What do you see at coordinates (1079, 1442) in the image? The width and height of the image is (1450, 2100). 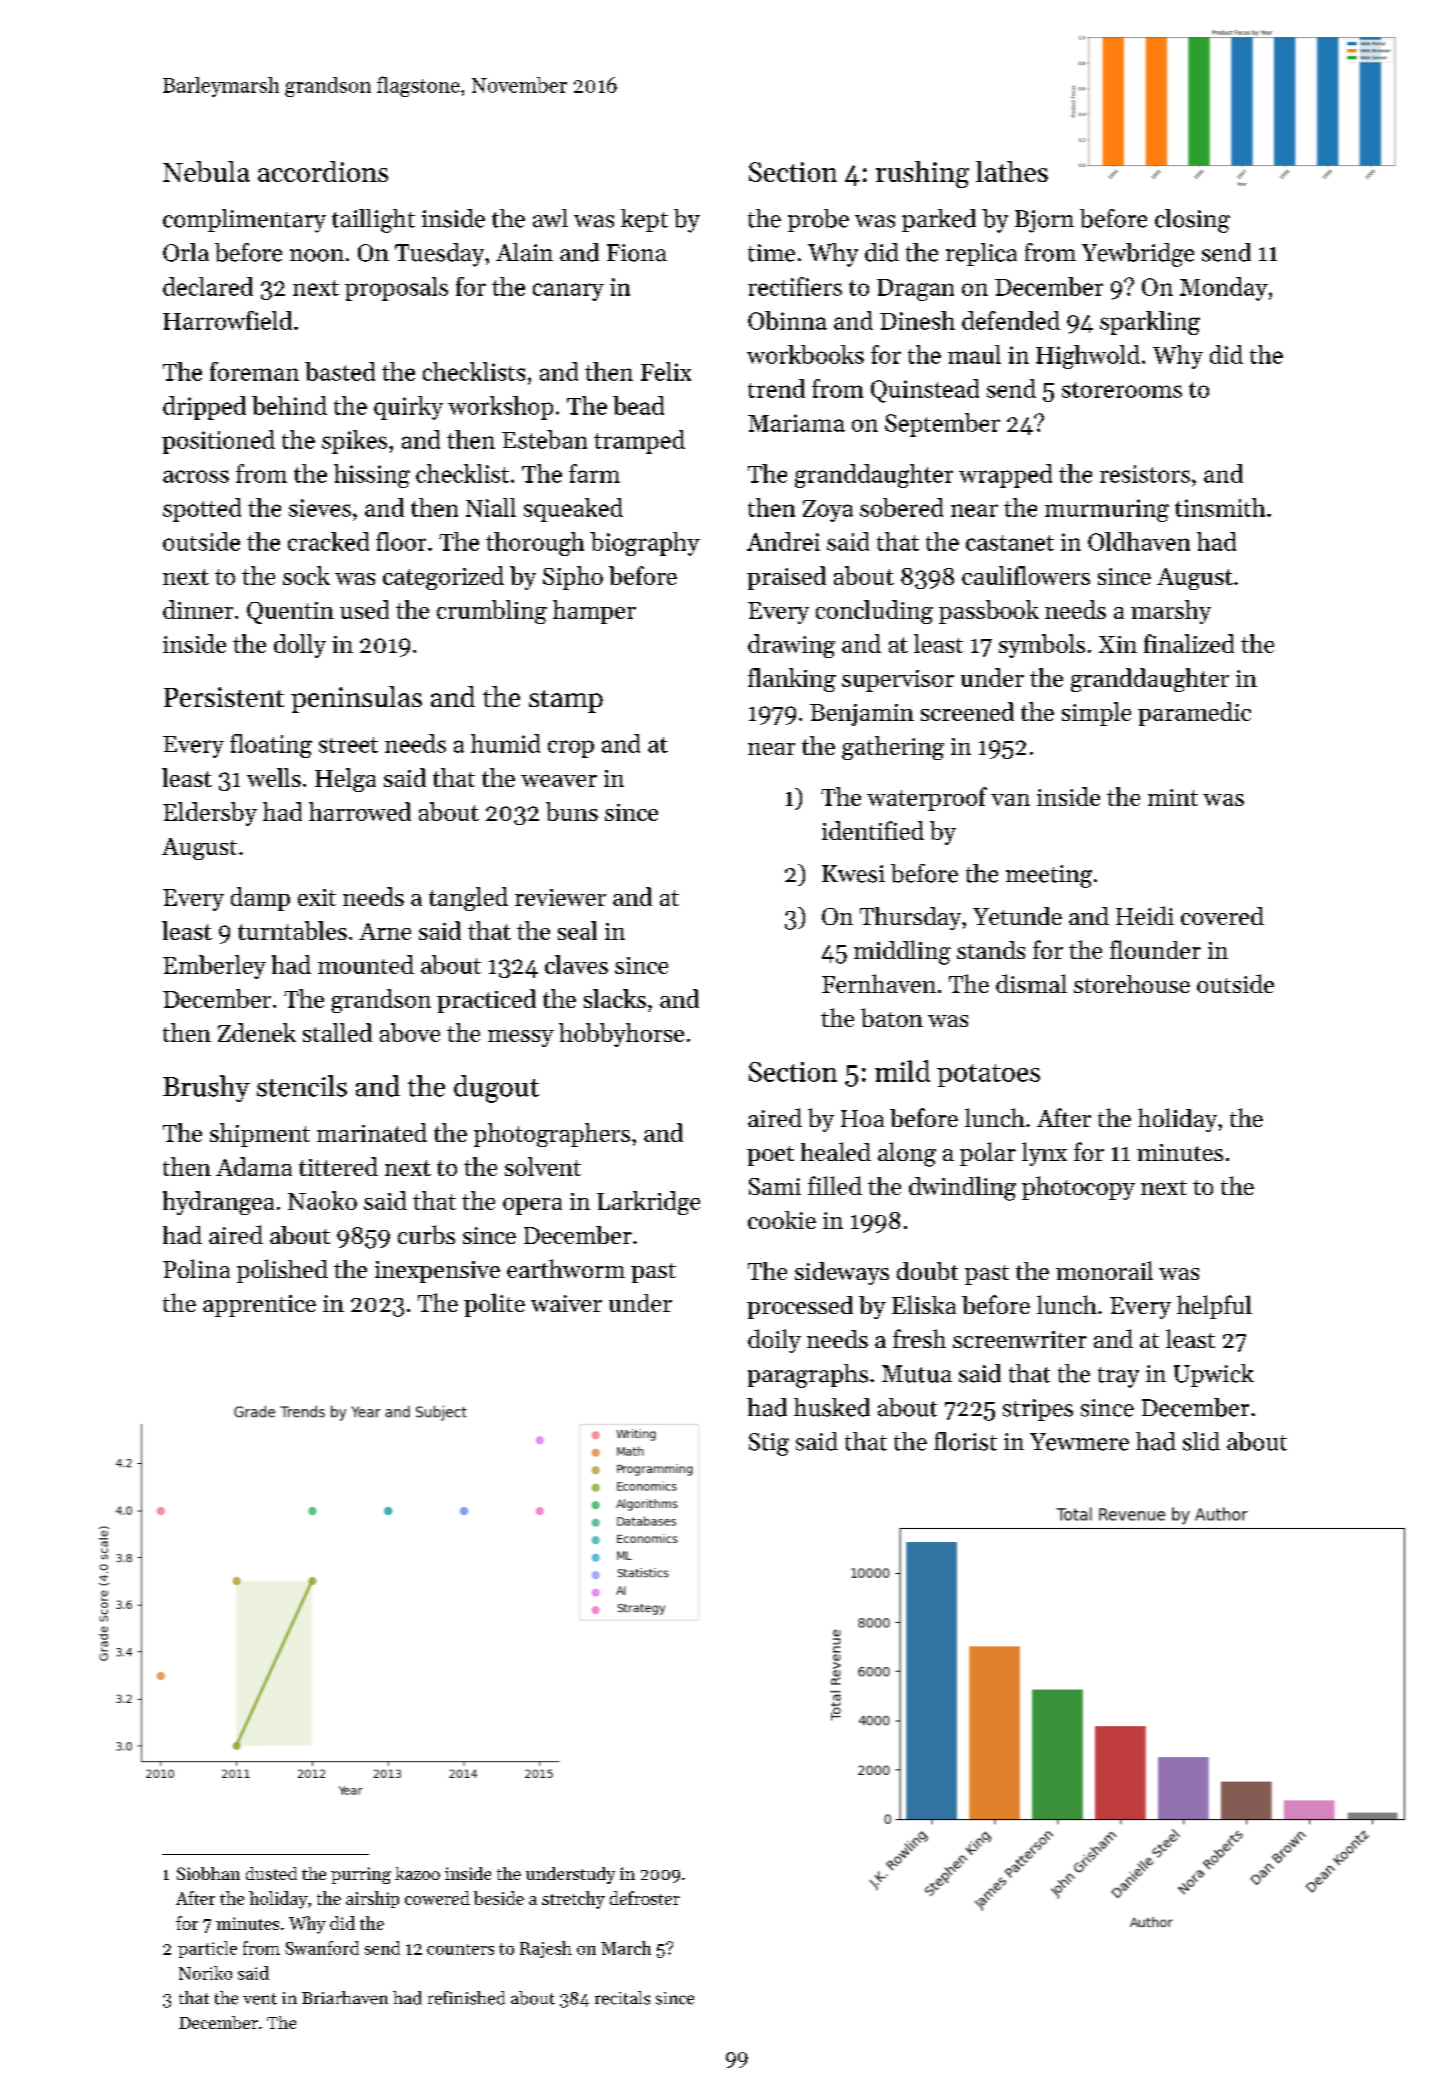 I see `Yewmere` at bounding box center [1079, 1442].
